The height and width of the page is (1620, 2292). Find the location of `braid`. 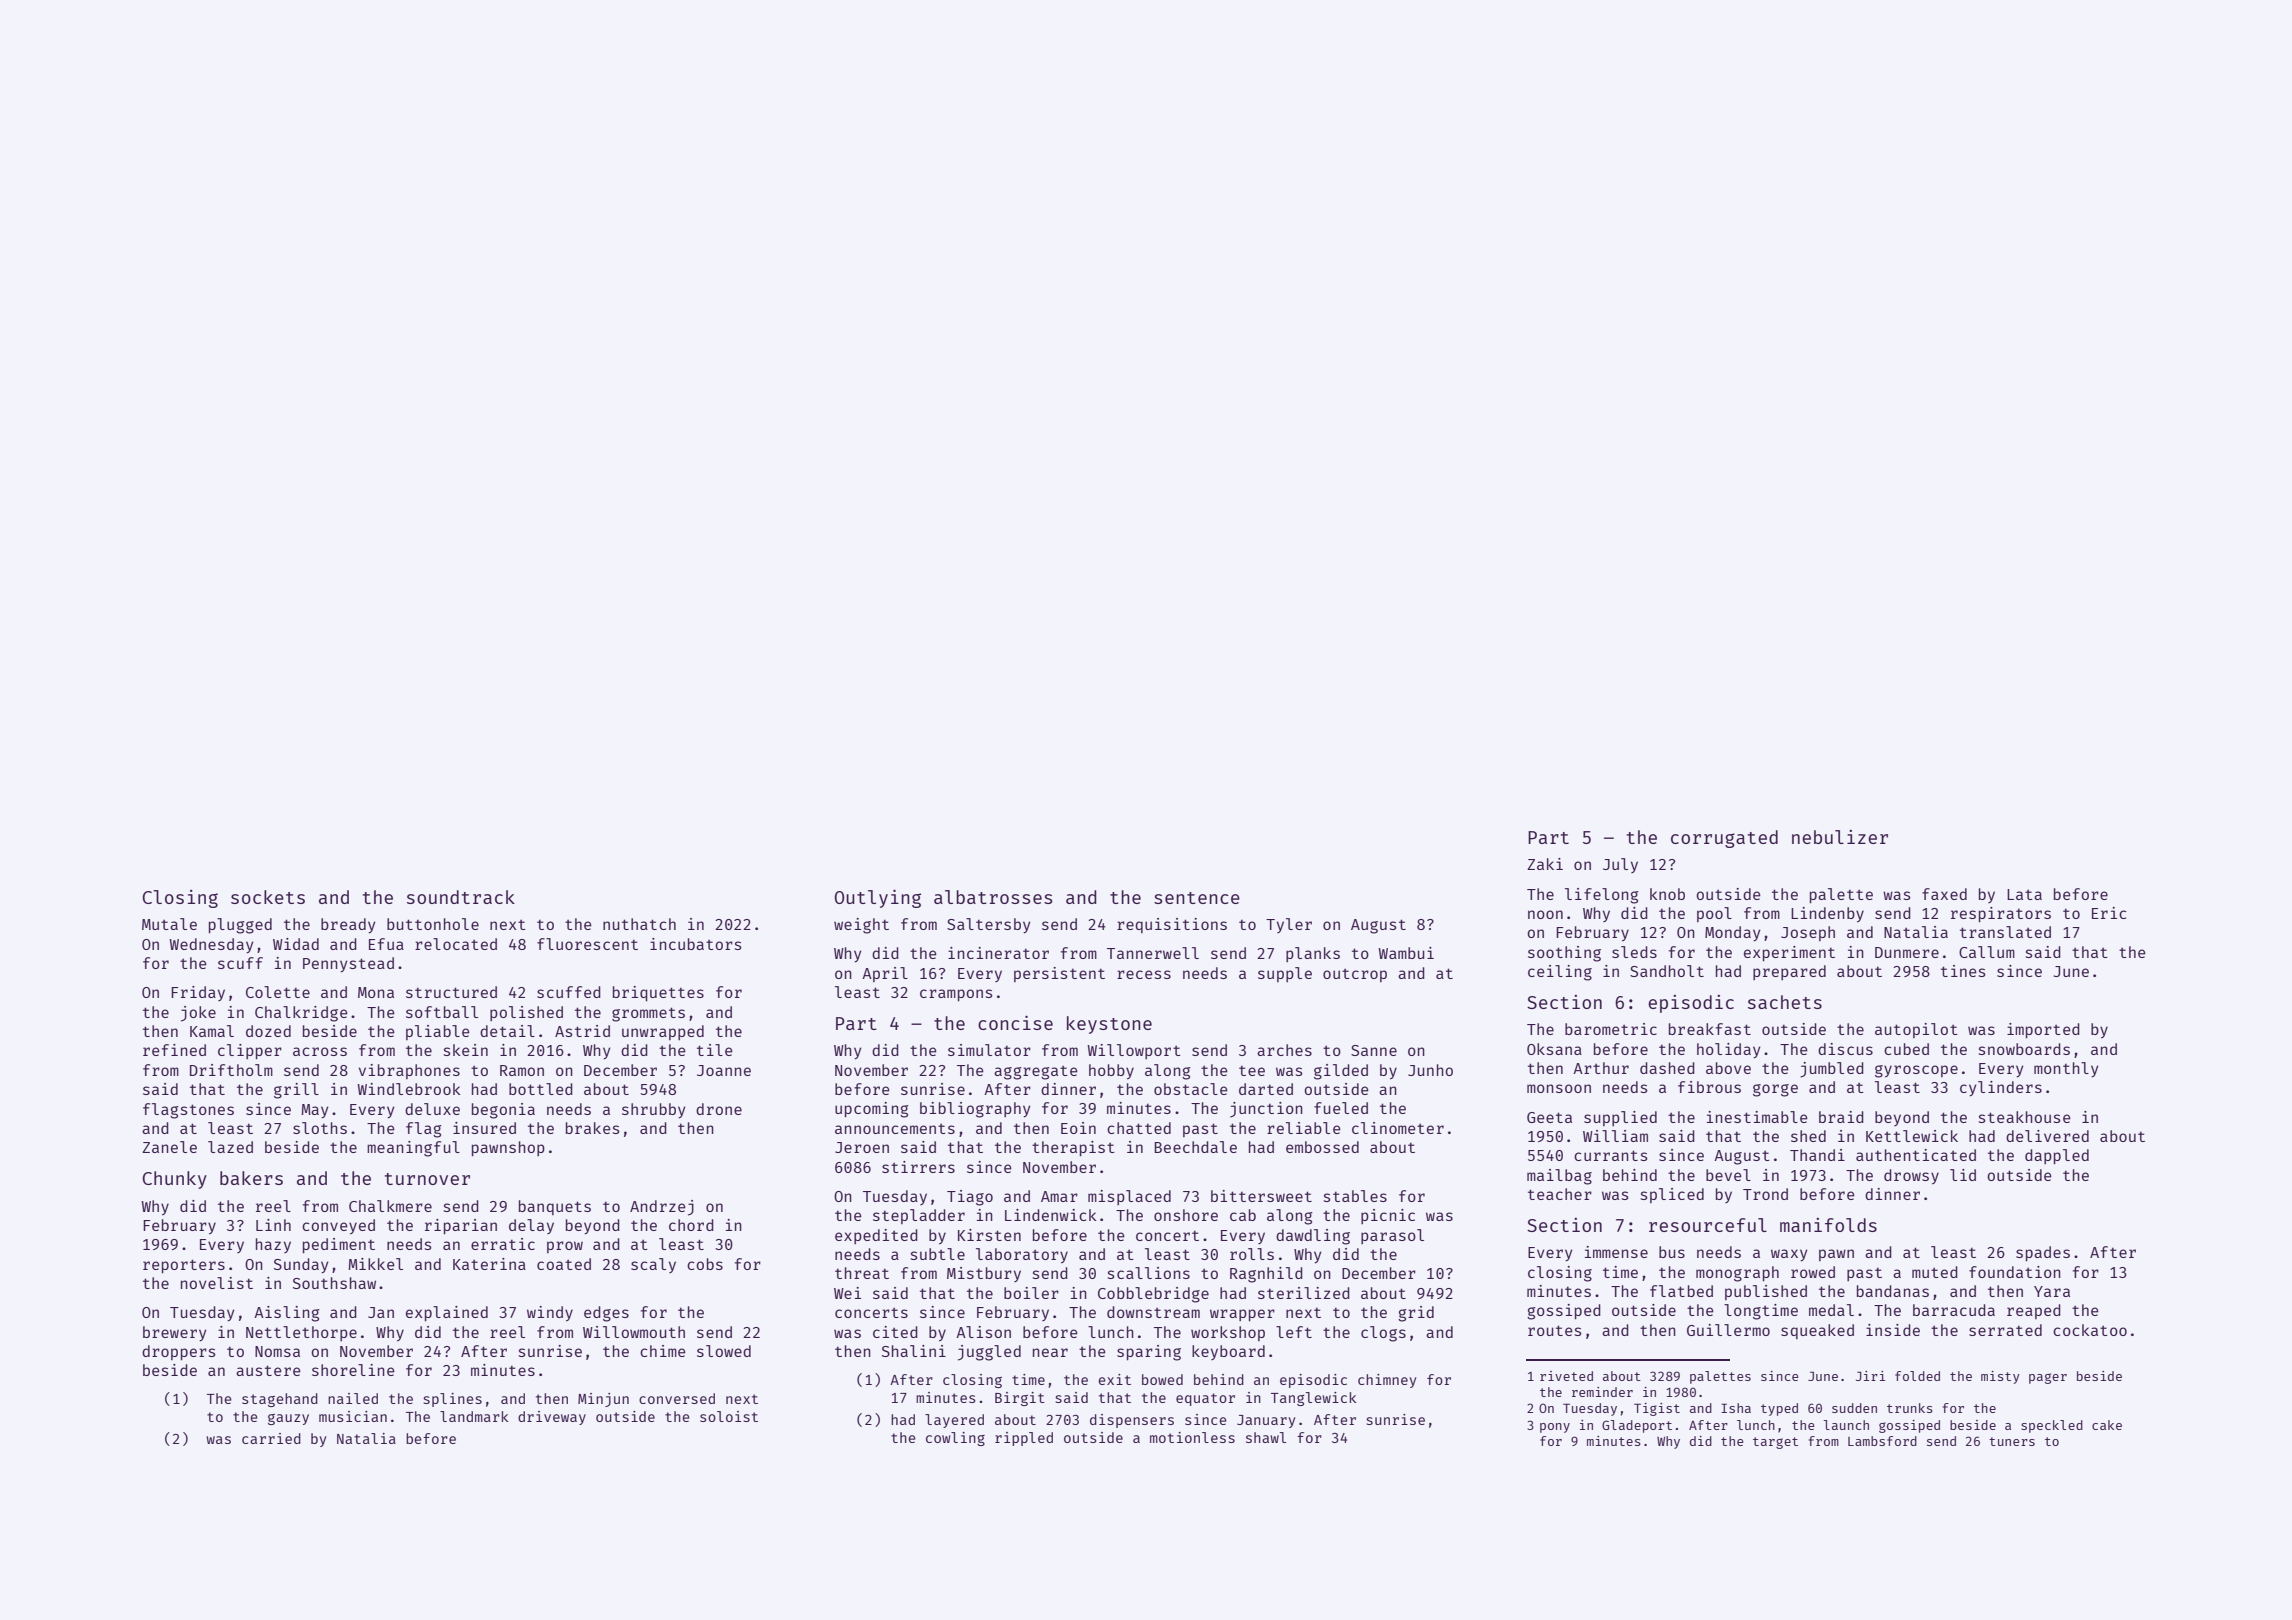

braid is located at coordinates (1841, 1117).
